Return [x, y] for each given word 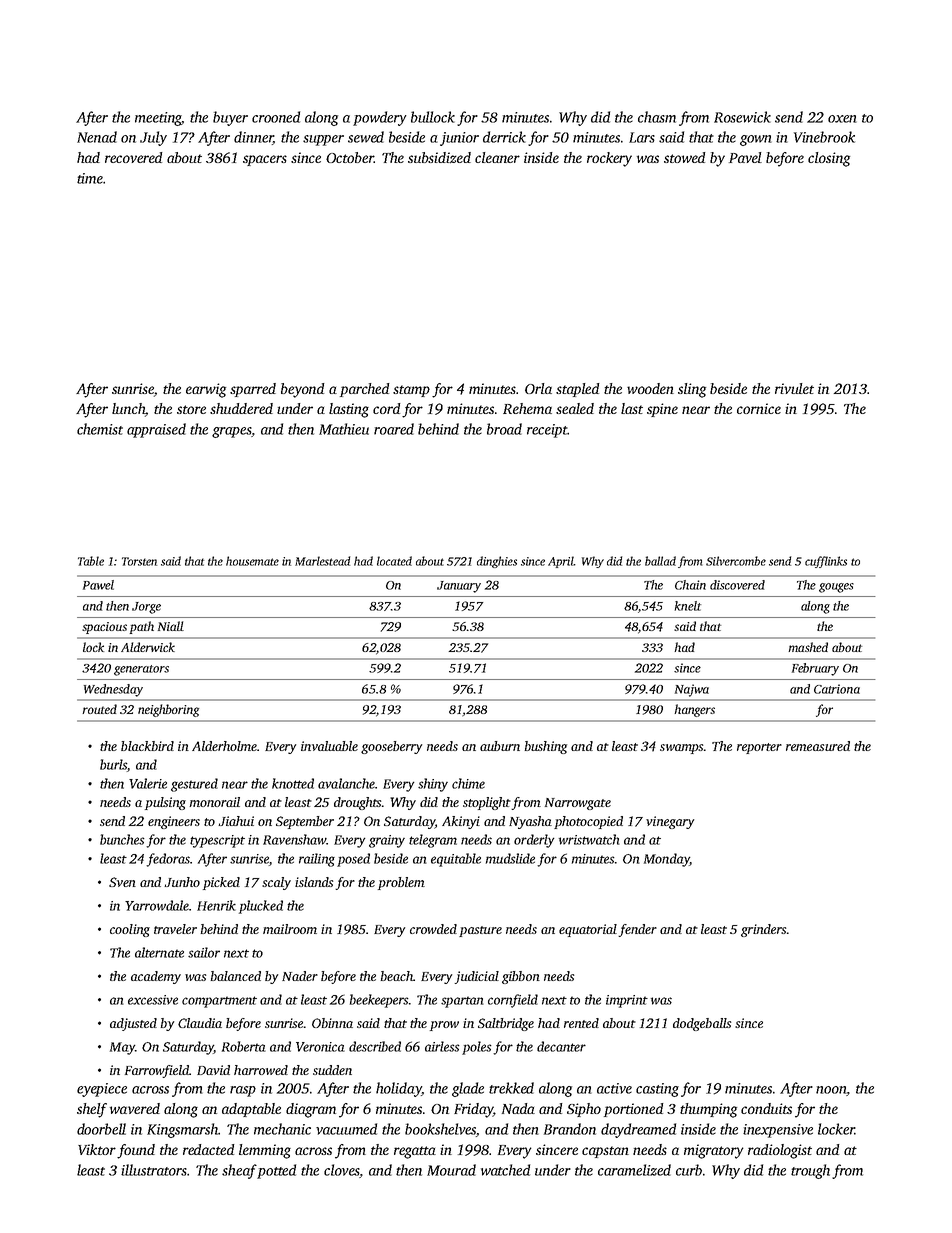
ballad [660, 561]
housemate [252, 561]
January [459, 587]
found [136, 1151]
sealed [575, 408]
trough [810, 1171]
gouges [836, 588]
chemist [100, 429]
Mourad [451, 1170]
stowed [684, 157]
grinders [763, 930]
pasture [480, 931]
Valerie [148, 783]
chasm [657, 117]
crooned [276, 117]
